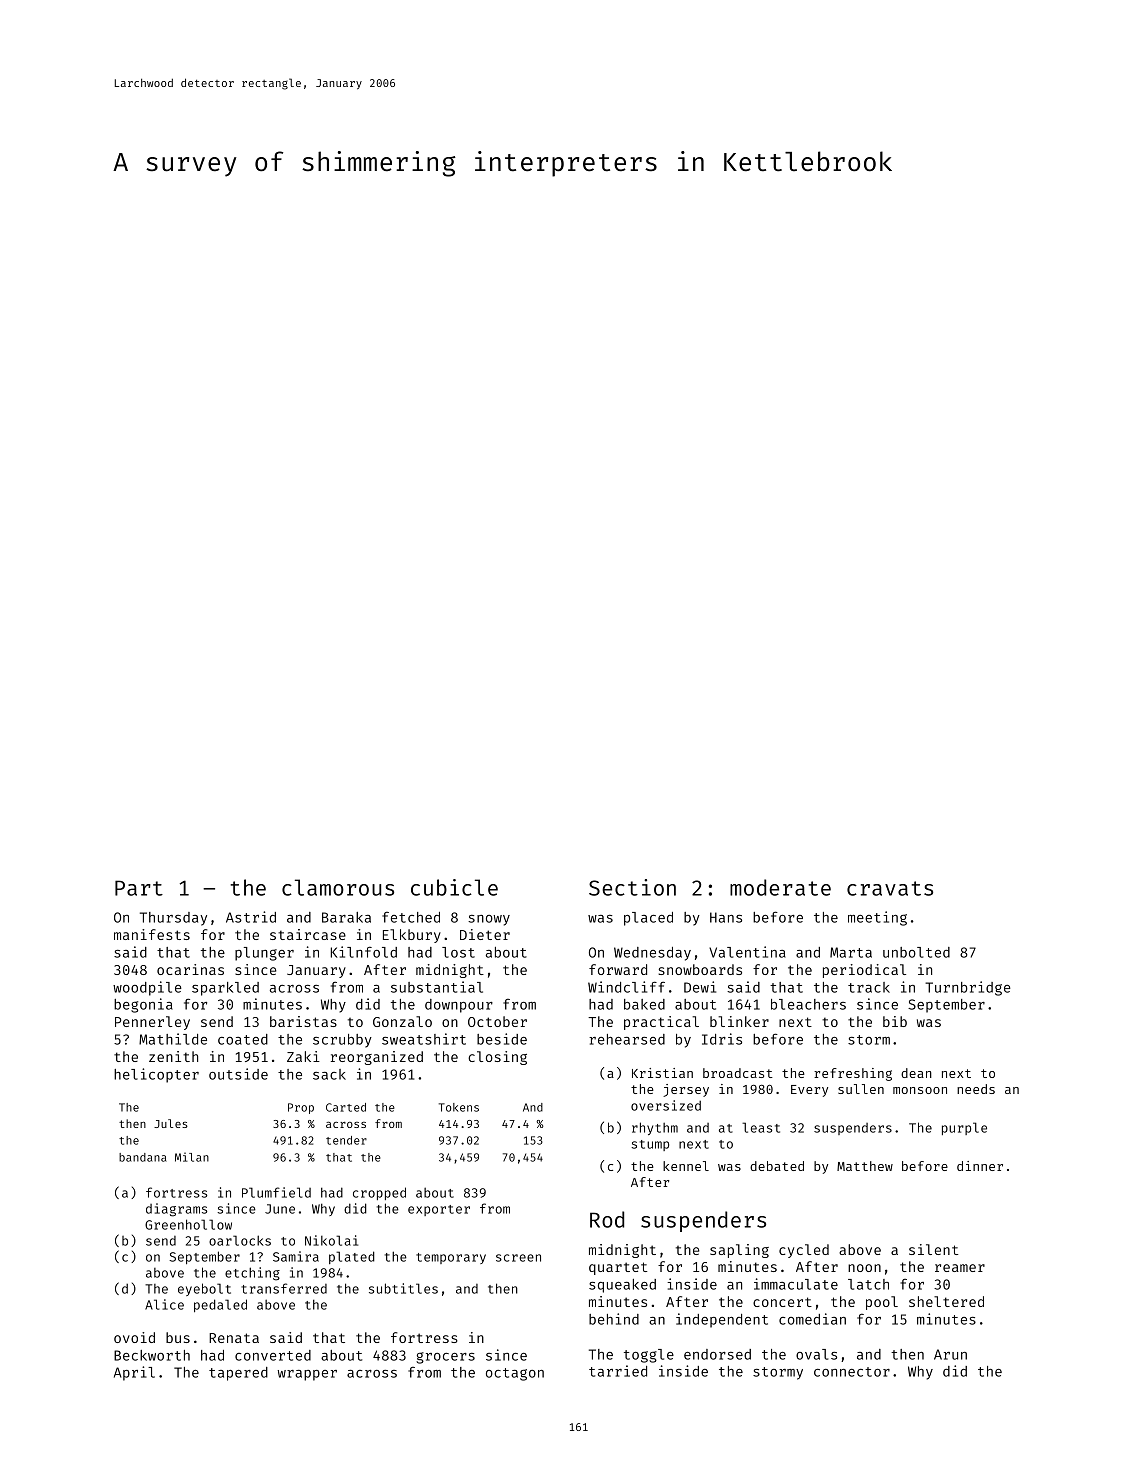  I want to click on converted, so click(273, 1355).
